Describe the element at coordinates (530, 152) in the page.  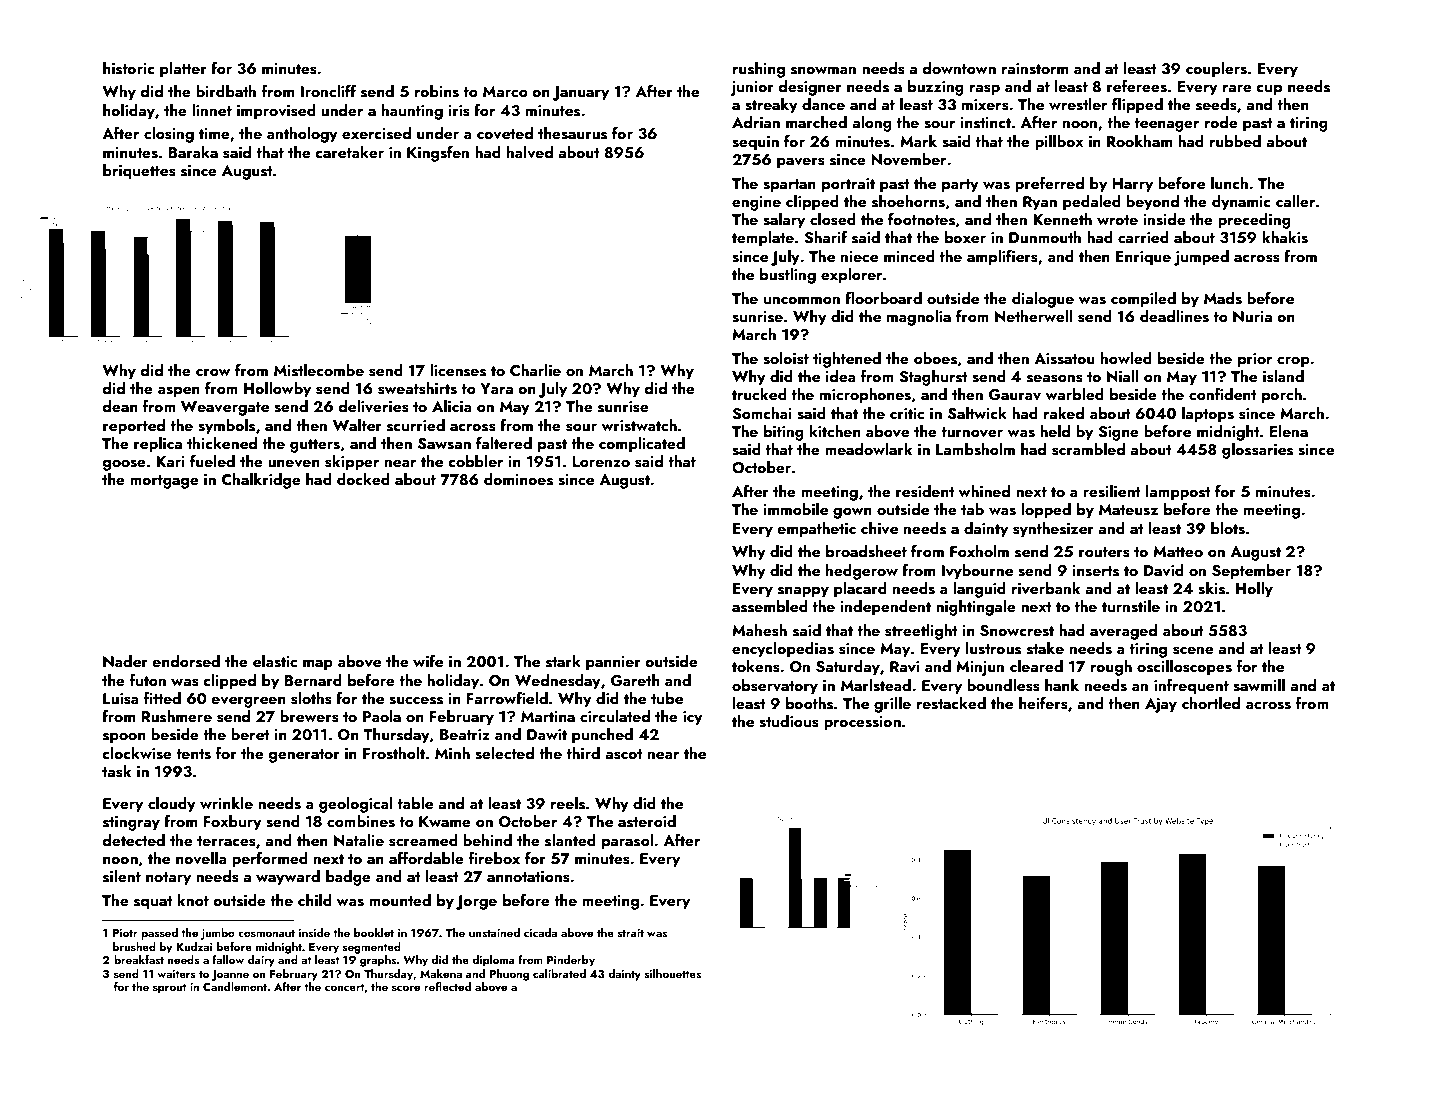
I see `halved` at that location.
